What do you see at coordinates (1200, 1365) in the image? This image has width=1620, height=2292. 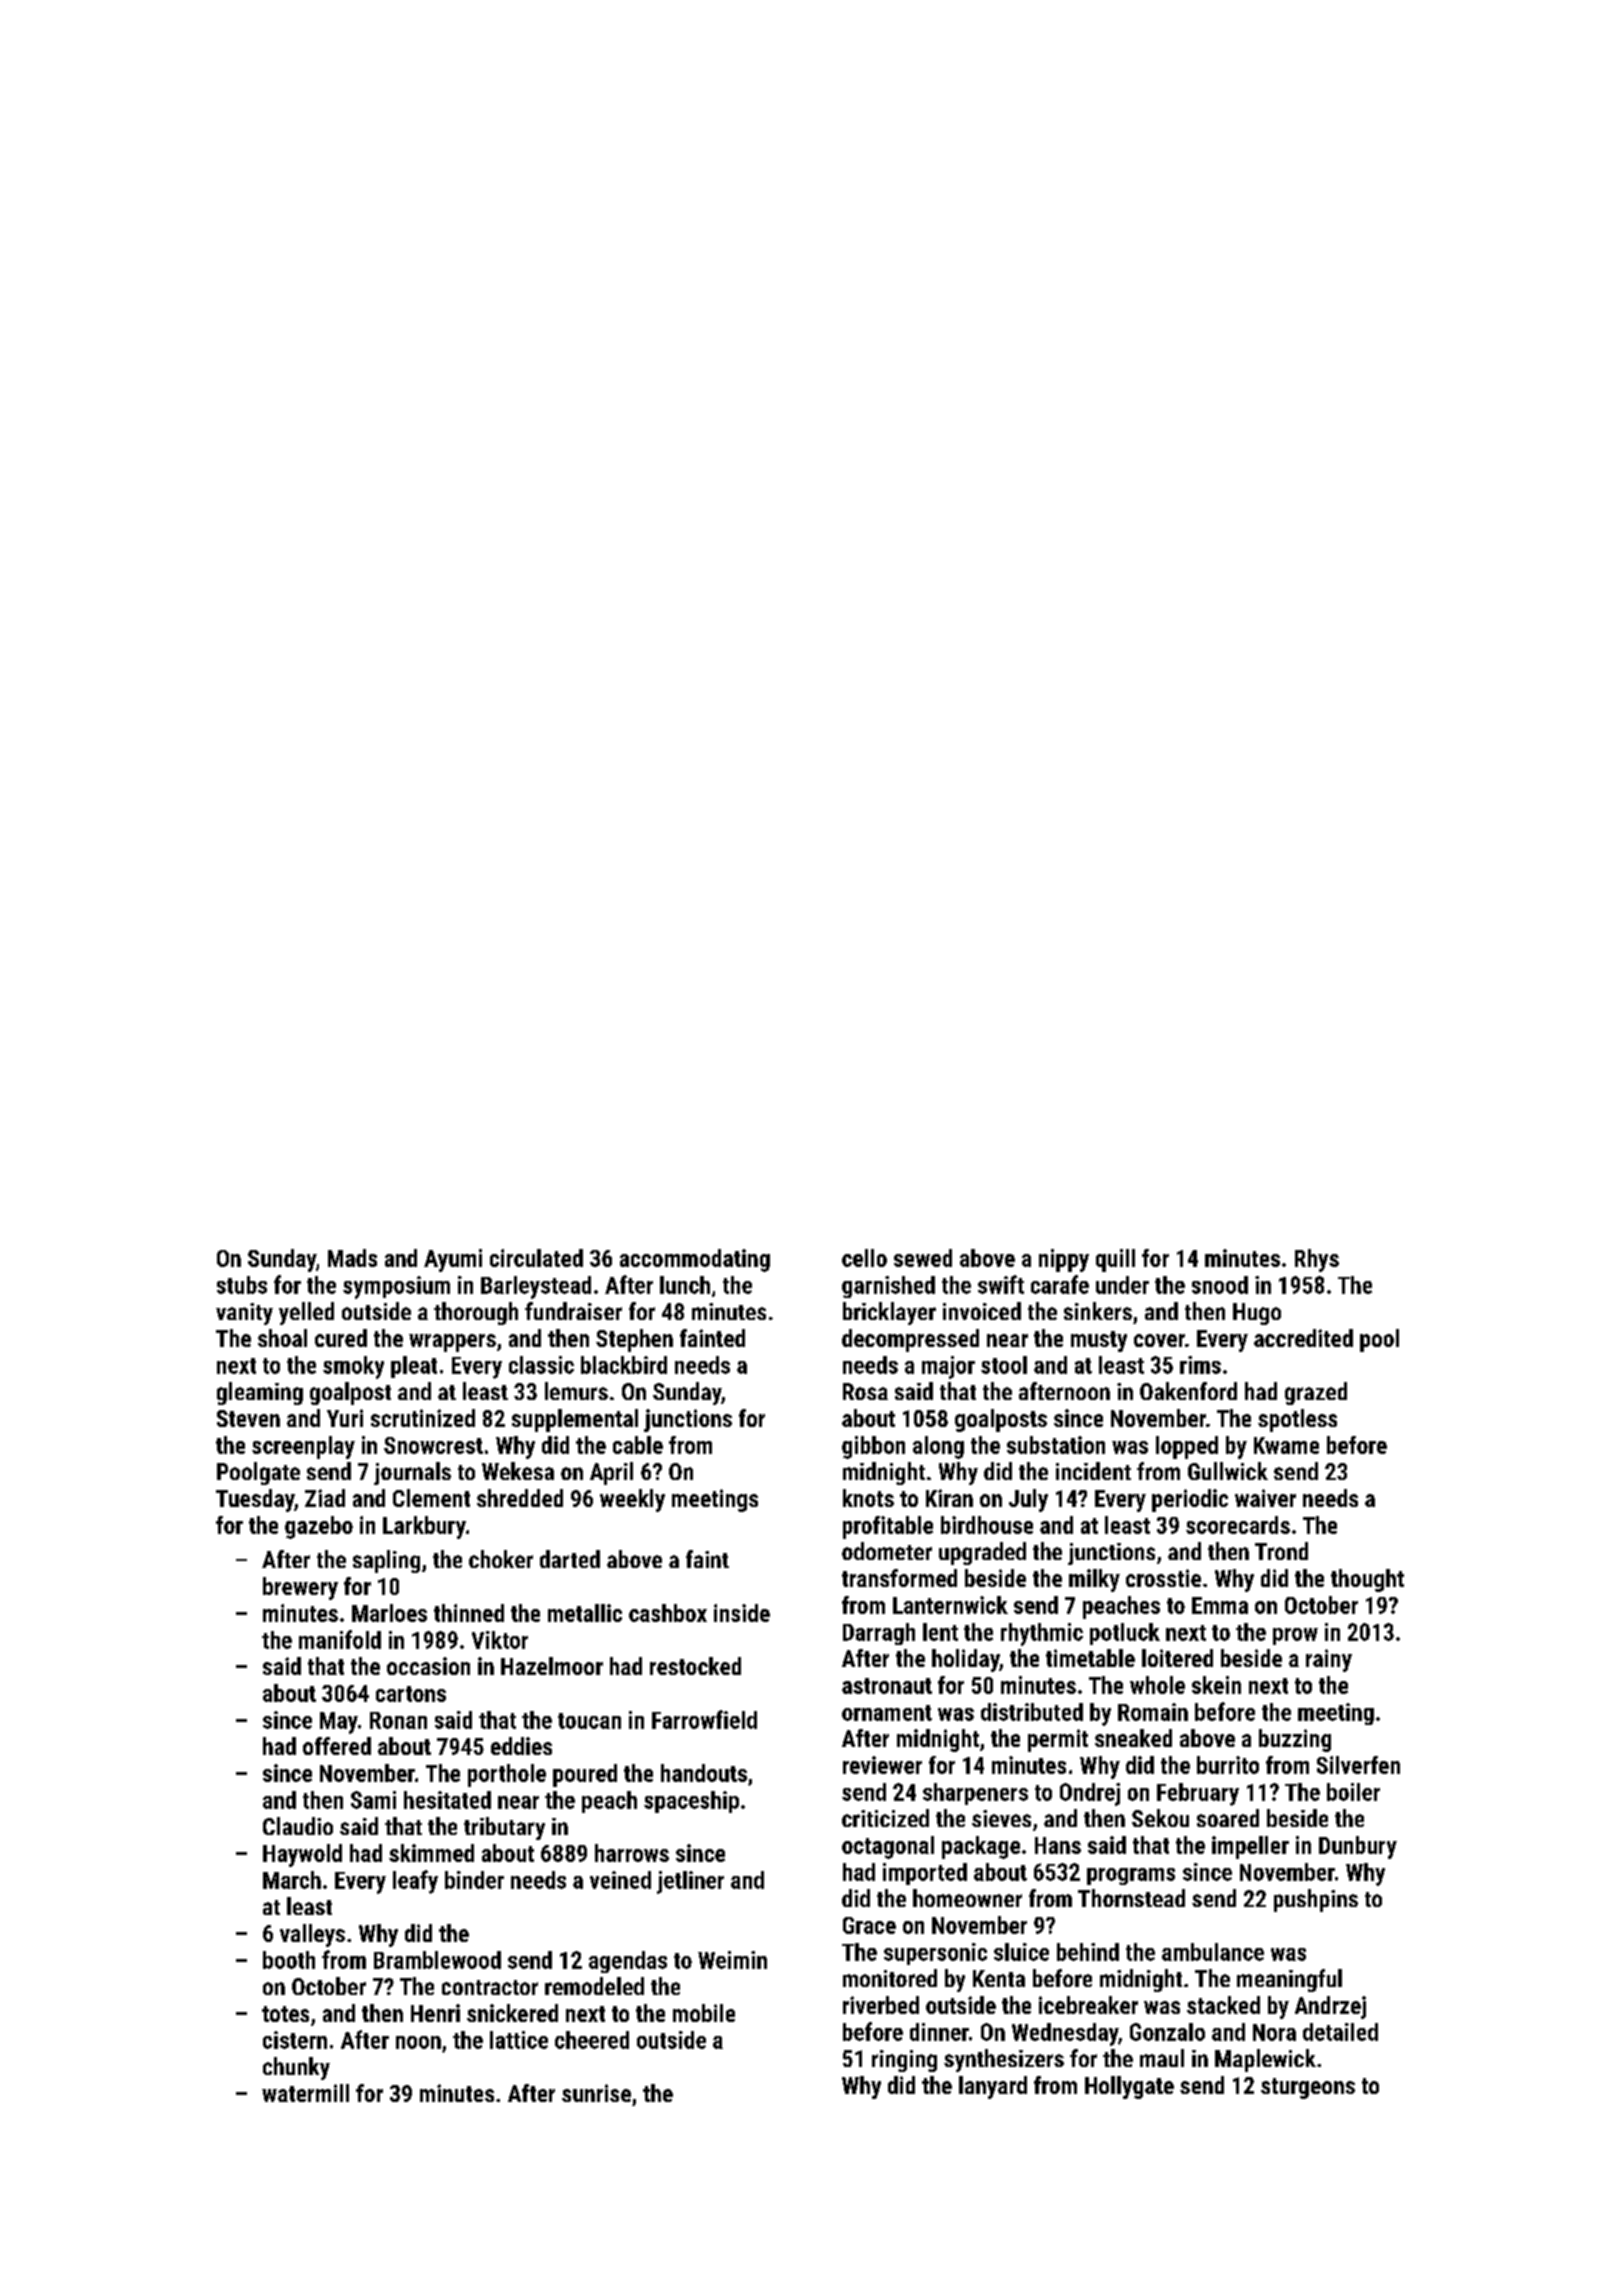 I see `rims` at bounding box center [1200, 1365].
